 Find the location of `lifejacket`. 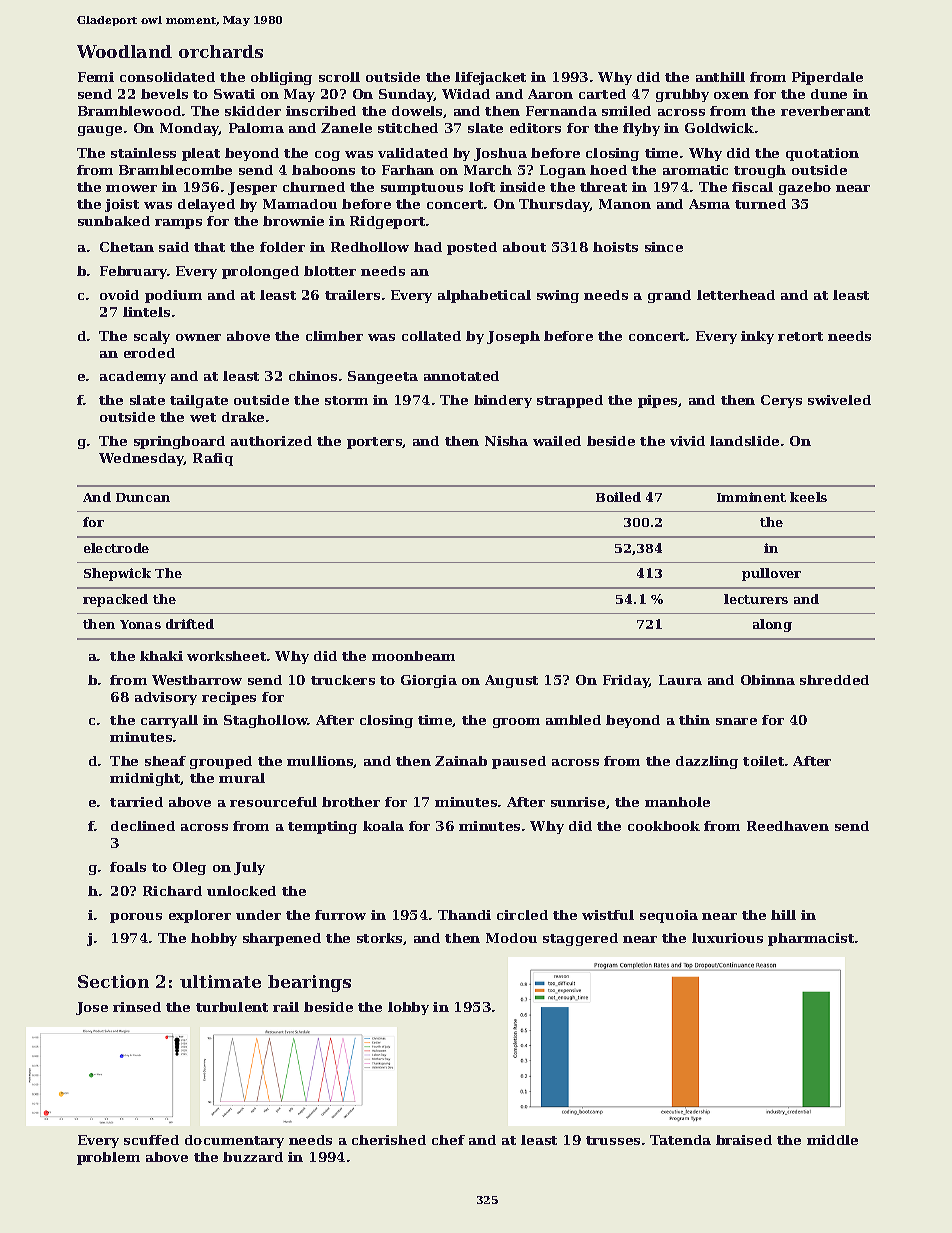

lifejacket is located at coordinates (490, 78).
